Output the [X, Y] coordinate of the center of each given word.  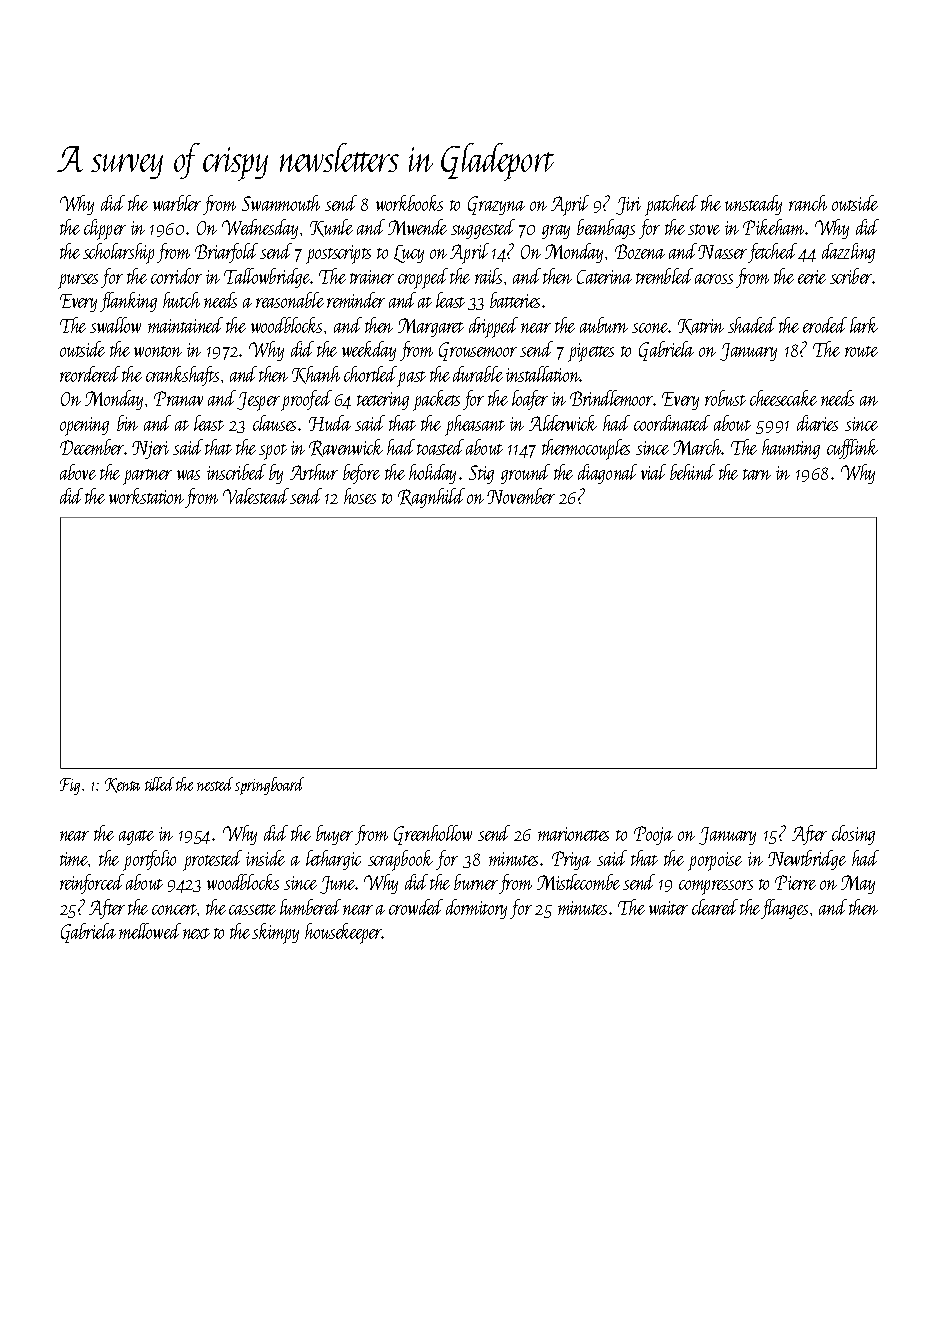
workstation [146, 496]
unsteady [753, 205]
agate [136, 837]
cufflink [852, 449]
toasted [440, 447]
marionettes [573, 834]
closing [853, 835]
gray [556, 232]
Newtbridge [807, 860]
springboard [269, 786]
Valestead [256, 496]
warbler [177, 203]
